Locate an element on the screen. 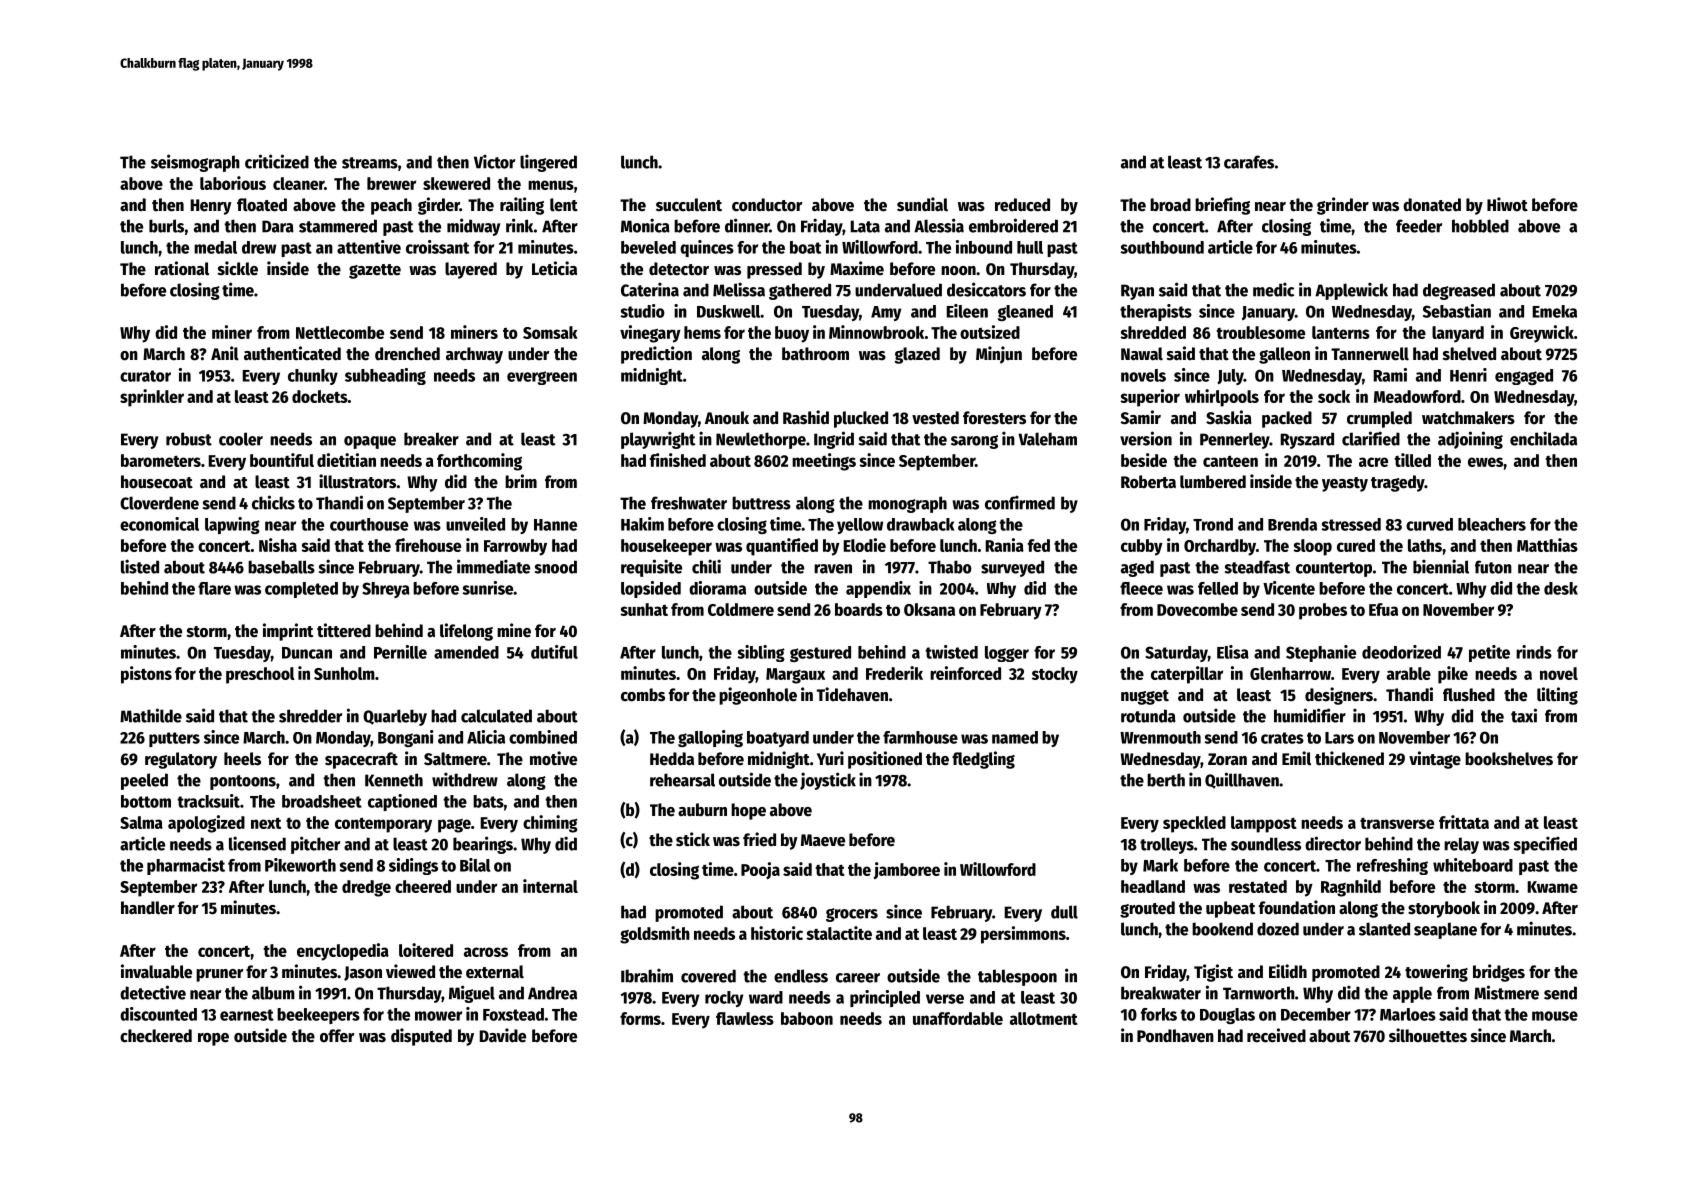 The height and width of the screenshot is (1201, 1698). hull is located at coordinates (1030, 247).
